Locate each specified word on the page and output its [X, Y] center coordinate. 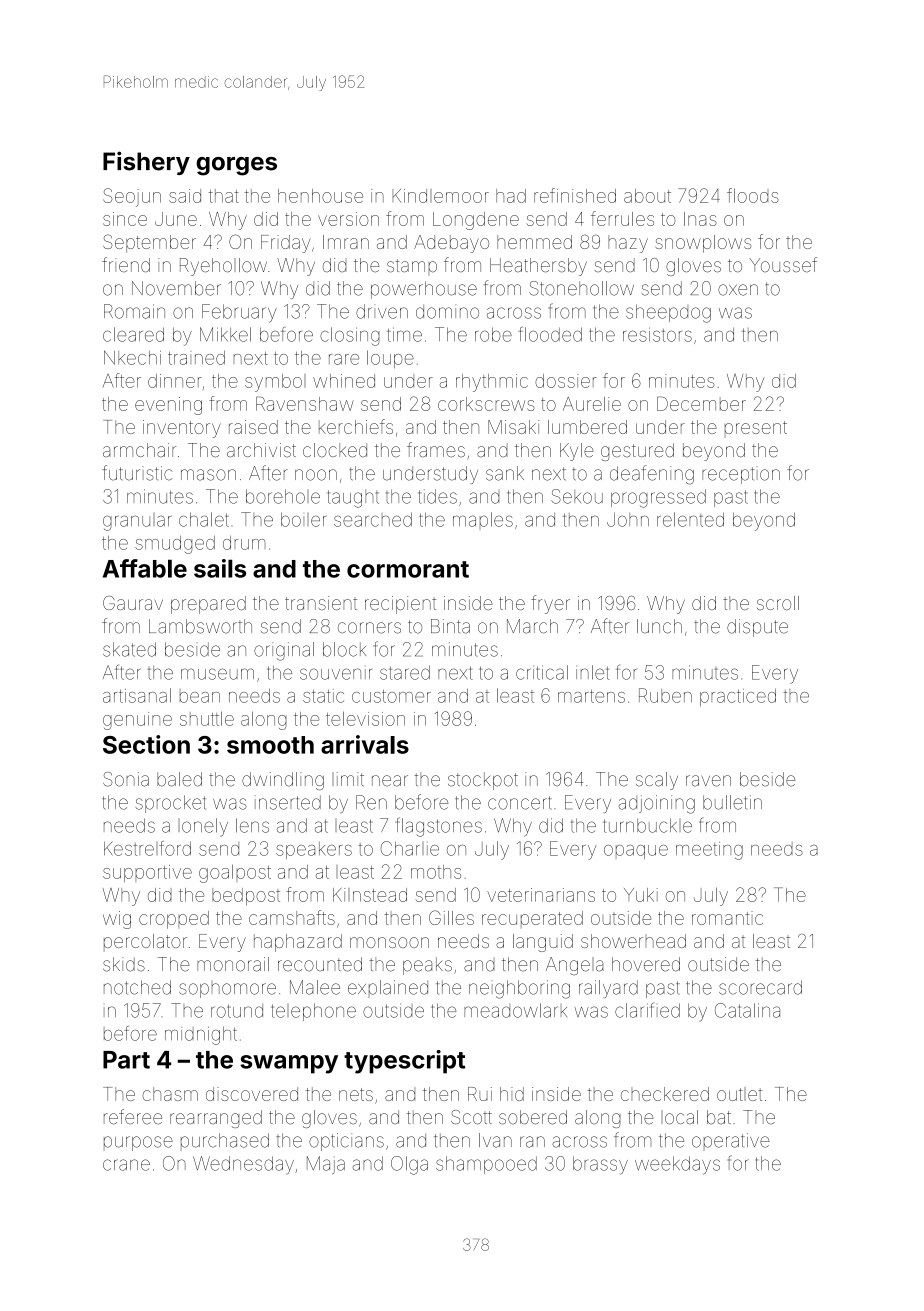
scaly [657, 781]
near [390, 781]
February [239, 313]
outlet [739, 1094]
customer [391, 696]
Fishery [146, 163]
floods [753, 195]
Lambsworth [200, 626]
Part [126, 1060]
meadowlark [515, 1010]
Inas [700, 219]
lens [252, 825]
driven [382, 311]
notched [137, 987]
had [511, 196]
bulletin [732, 802]
